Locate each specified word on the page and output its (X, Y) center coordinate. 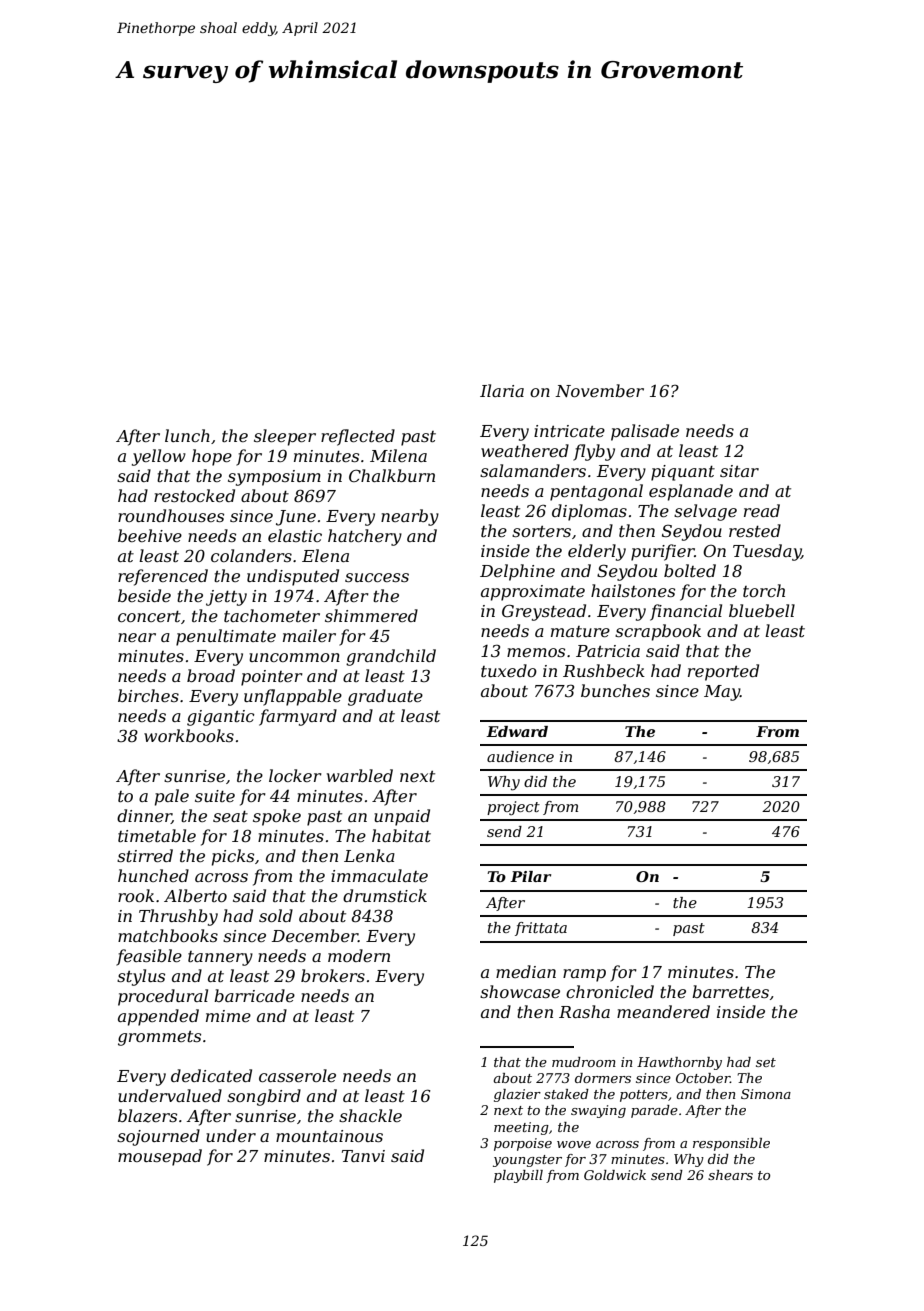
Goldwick (615, 1175)
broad (211, 675)
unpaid (402, 817)
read (762, 510)
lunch (187, 435)
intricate (569, 431)
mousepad (160, 1157)
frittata (541, 929)
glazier (517, 1095)
